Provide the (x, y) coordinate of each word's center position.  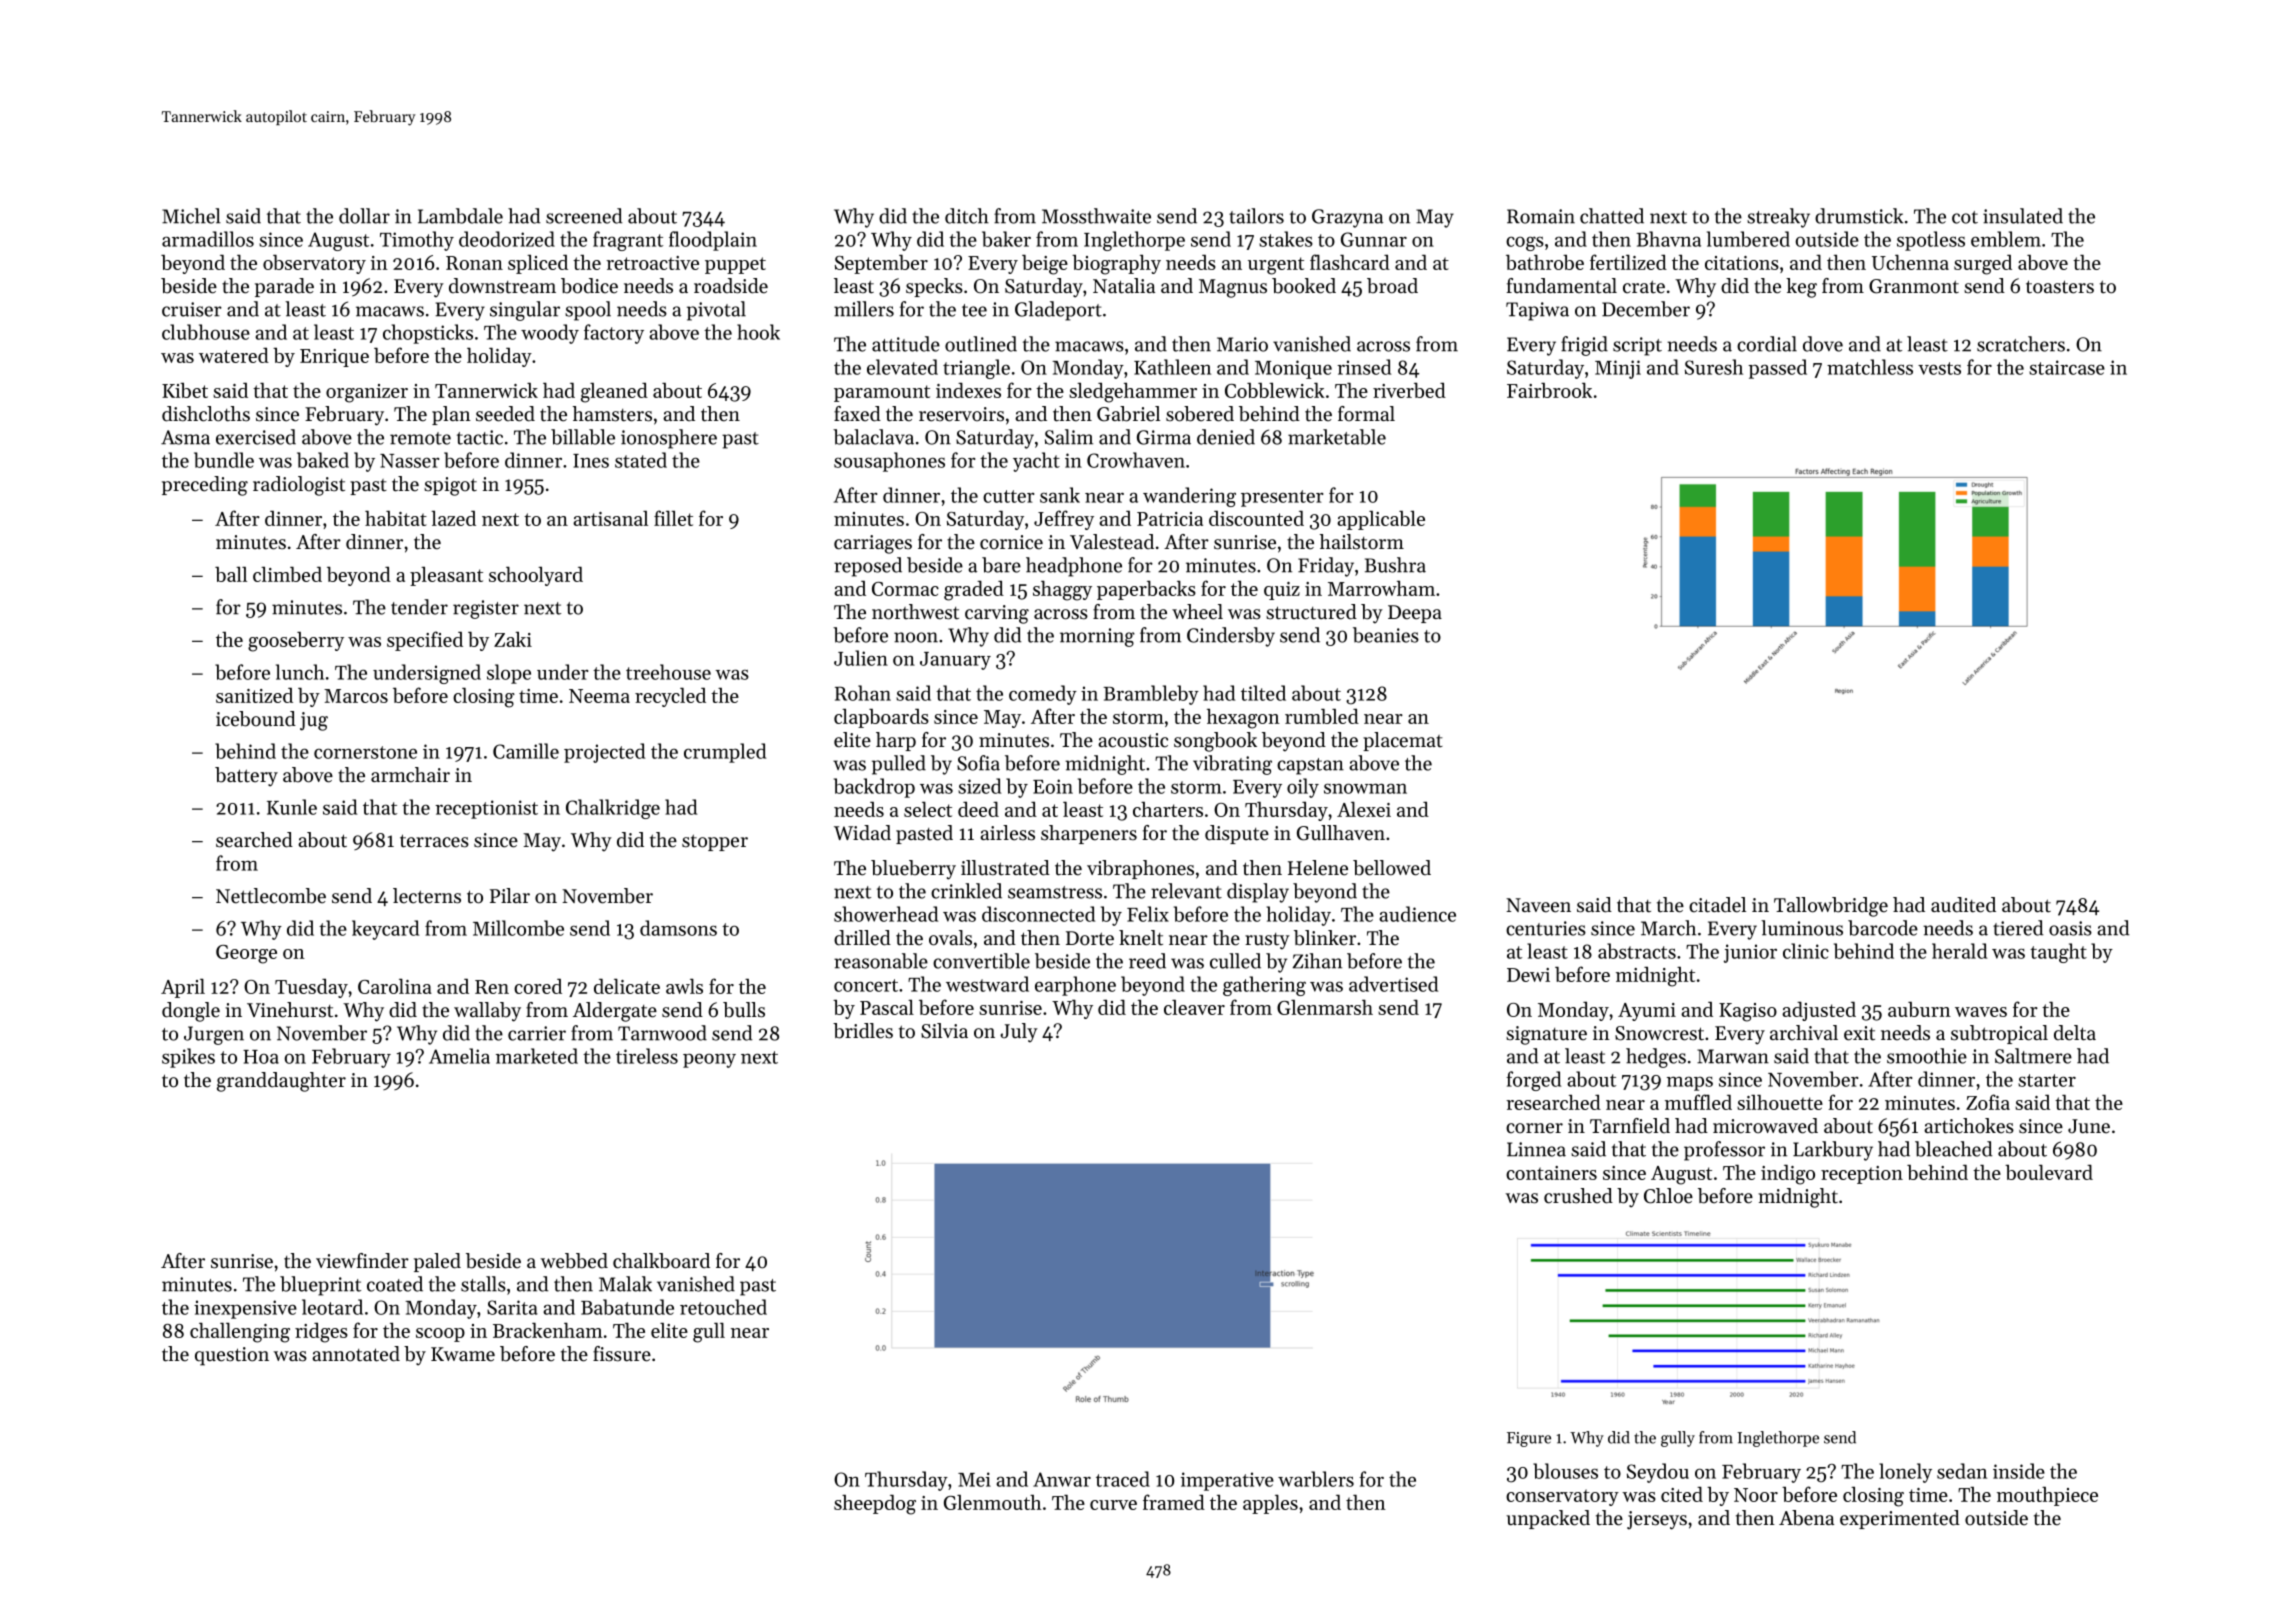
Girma (1164, 437)
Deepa (1415, 614)
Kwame (463, 1354)
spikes (188, 1058)
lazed (453, 518)
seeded (505, 414)
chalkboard (661, 1261)
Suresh (1714, 367)
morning (1097, 637)
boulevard (2049, 1172)
